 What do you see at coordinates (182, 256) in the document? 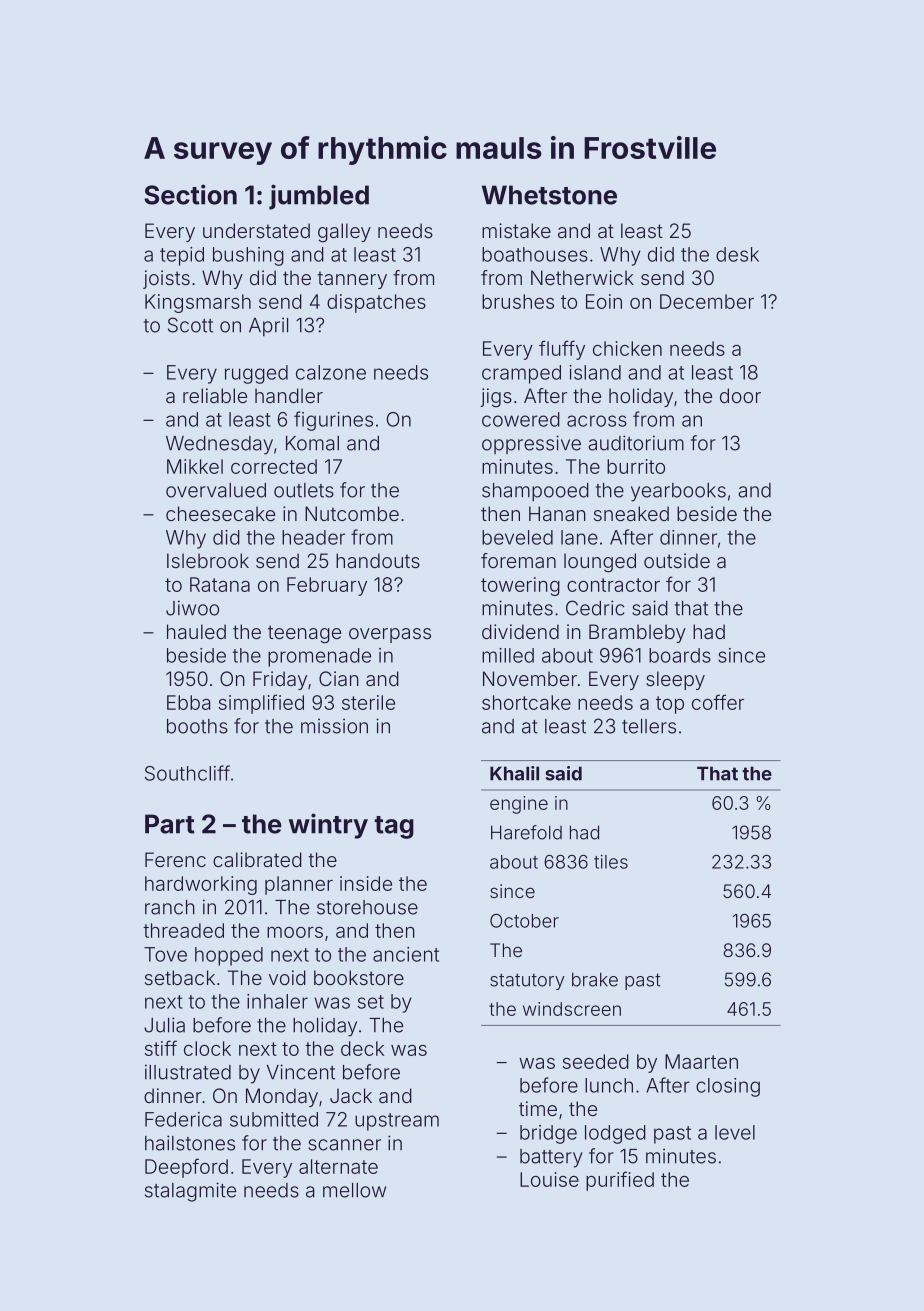
I see `tepid` at bounding box center [182, 256].
